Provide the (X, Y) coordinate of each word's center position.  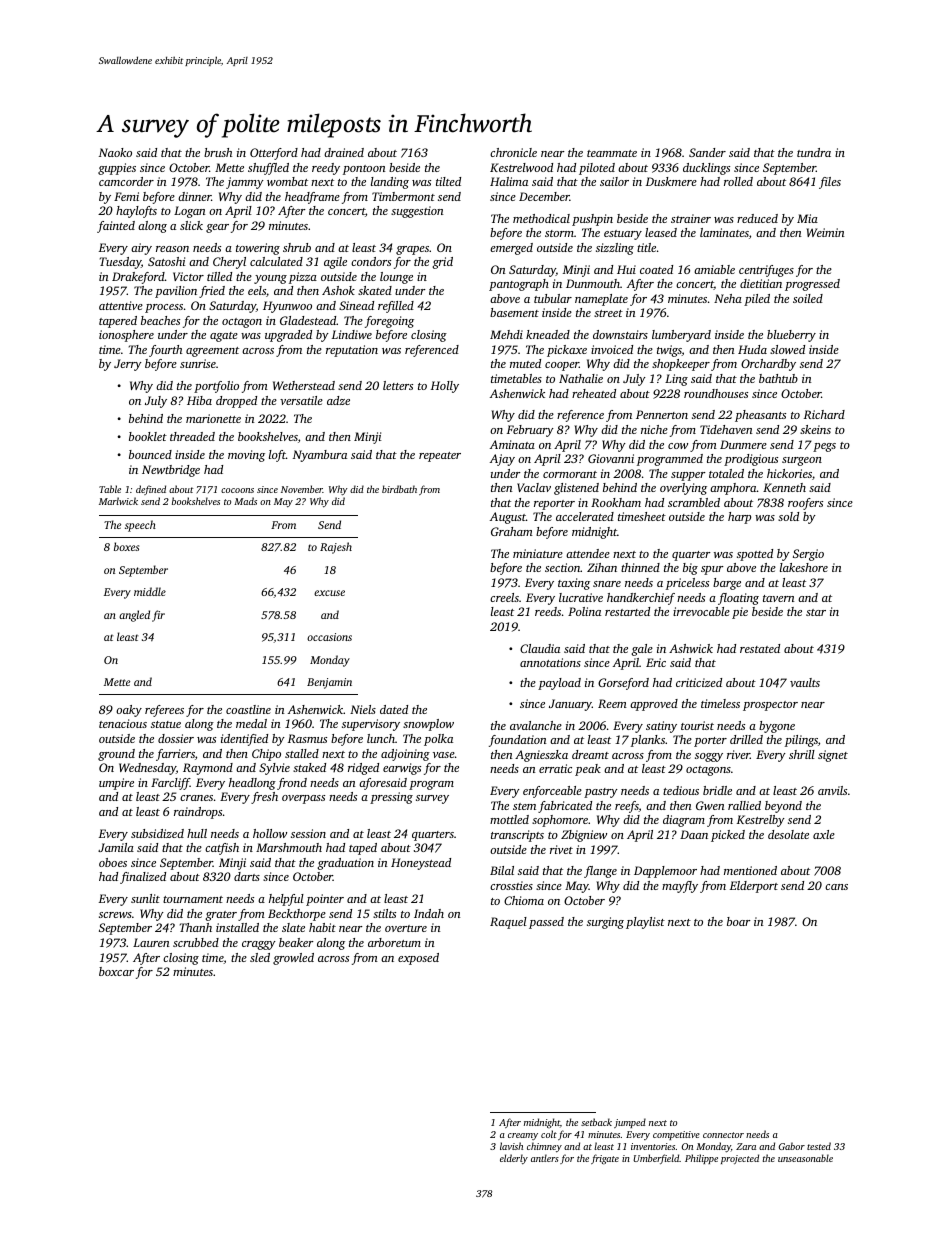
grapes (412, 250)
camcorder (126, 181)
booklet (148, 436)
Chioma (524, 900)
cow (678, 446)
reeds (548, 611)
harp (739, 518)
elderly (514, 1159)
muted (525, 363)
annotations (550, 662)
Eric (656, 662)
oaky (129, 711)
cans (836, 887)
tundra (814, 152)
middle (150, 591)
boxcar (116, 971)
